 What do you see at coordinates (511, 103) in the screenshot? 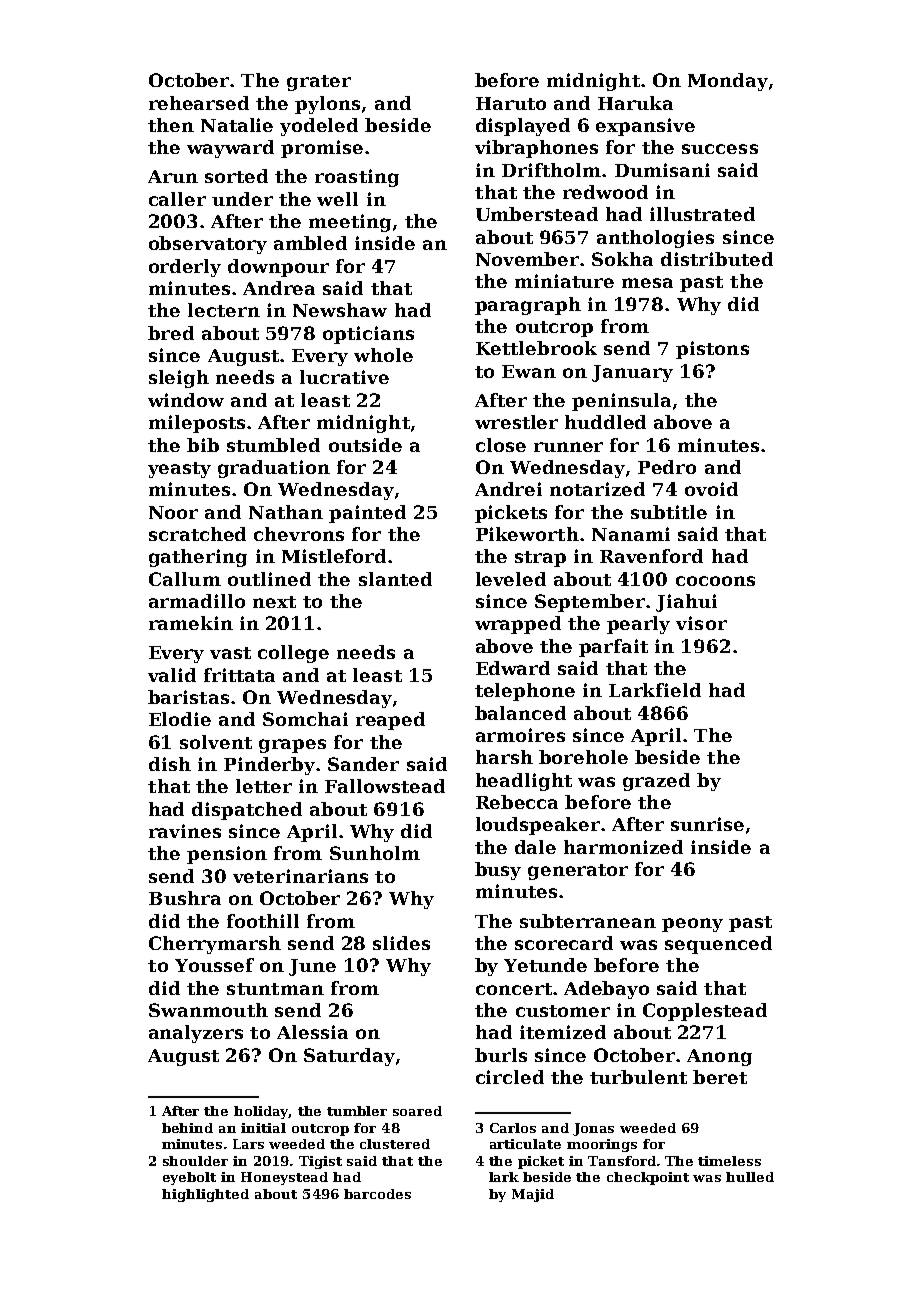
I see `Haruto` at bounding box center [511, 103].
